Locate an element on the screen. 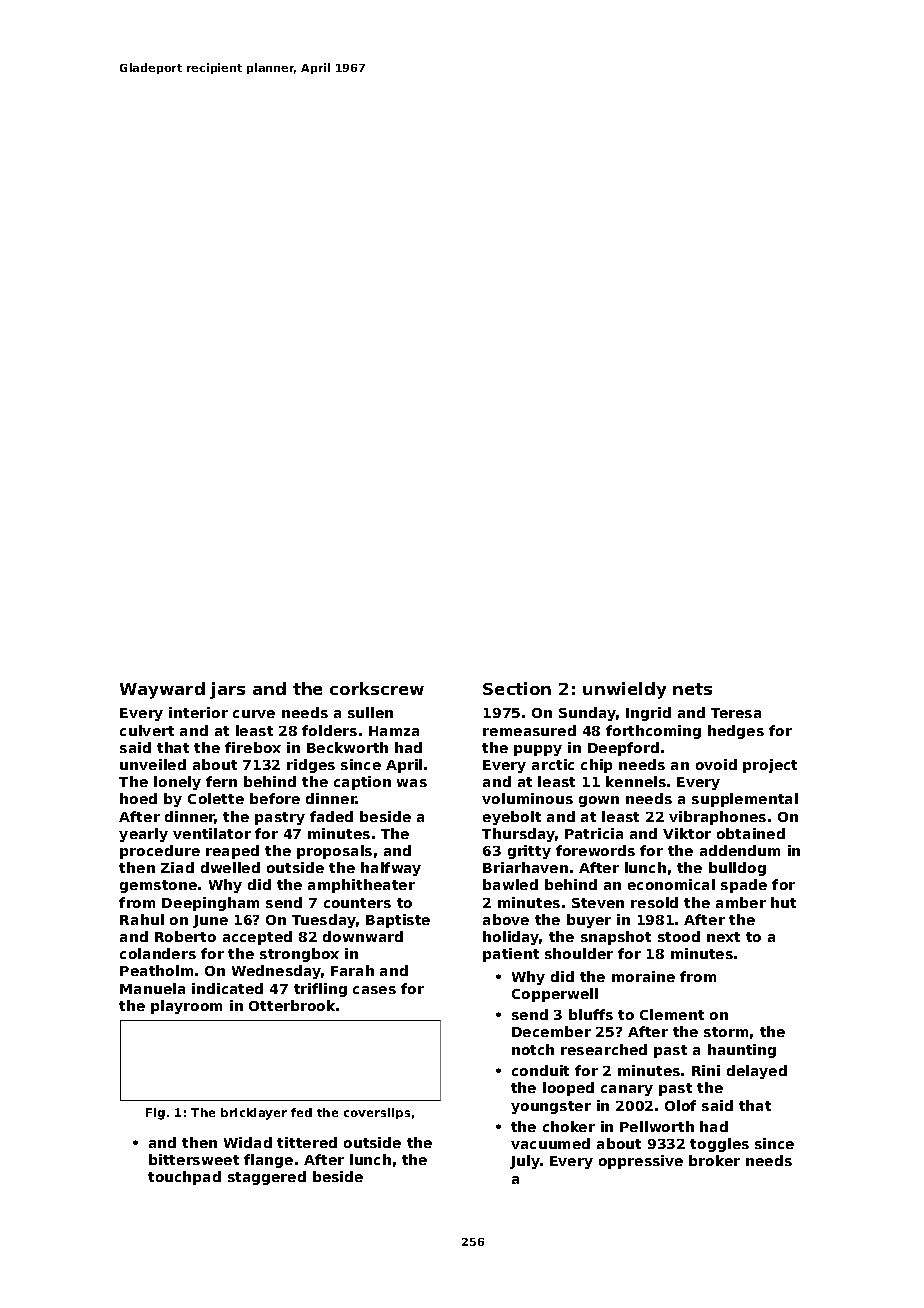 The image size is (924, 1308). Wayward is located at coordinates (162, 690).
